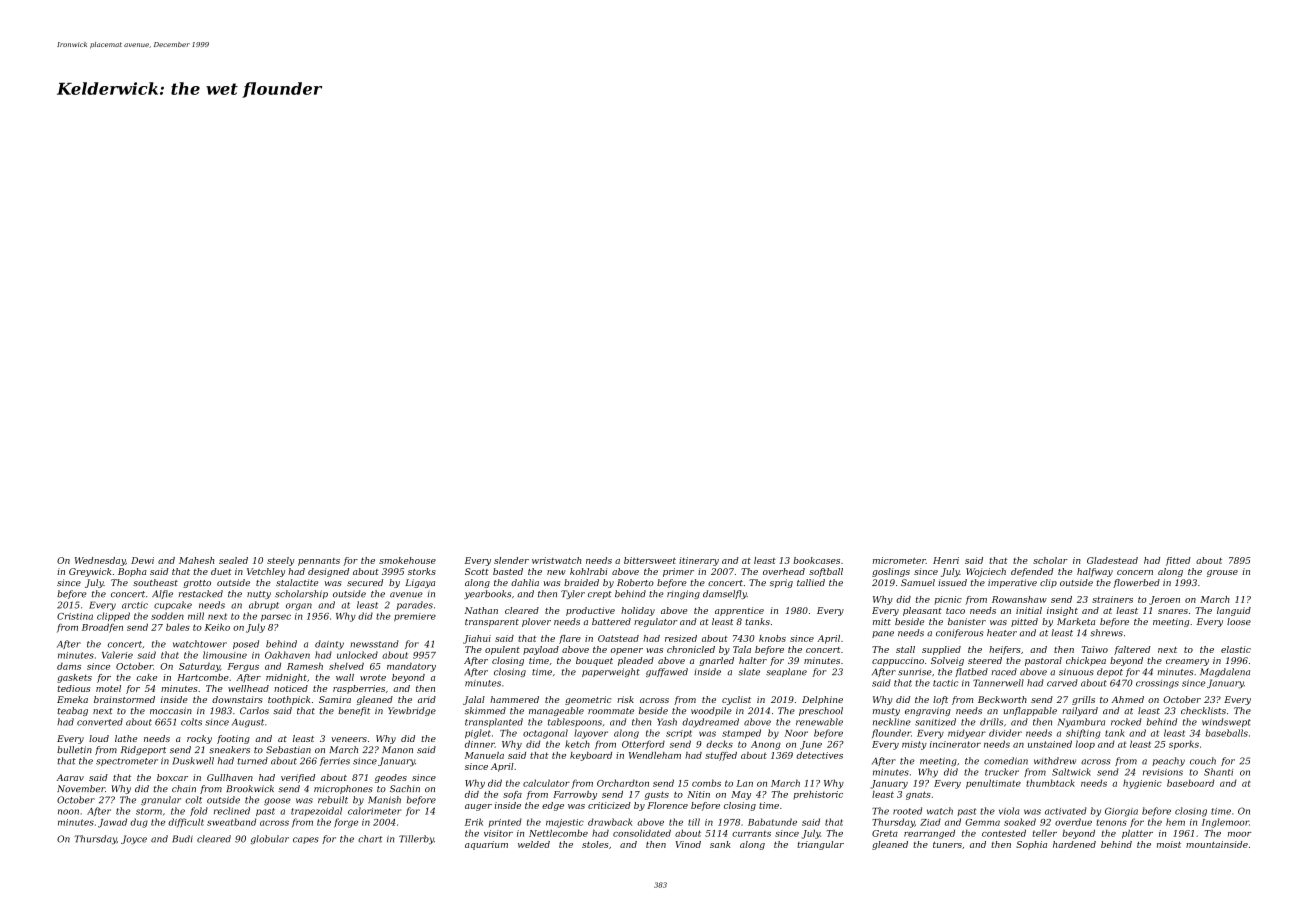 The height and width of the screenshot is (924, 1308). What do you see at coordinates (590, 611) in the screenshot?
I see `productive` at bounding box center [590, 611].
